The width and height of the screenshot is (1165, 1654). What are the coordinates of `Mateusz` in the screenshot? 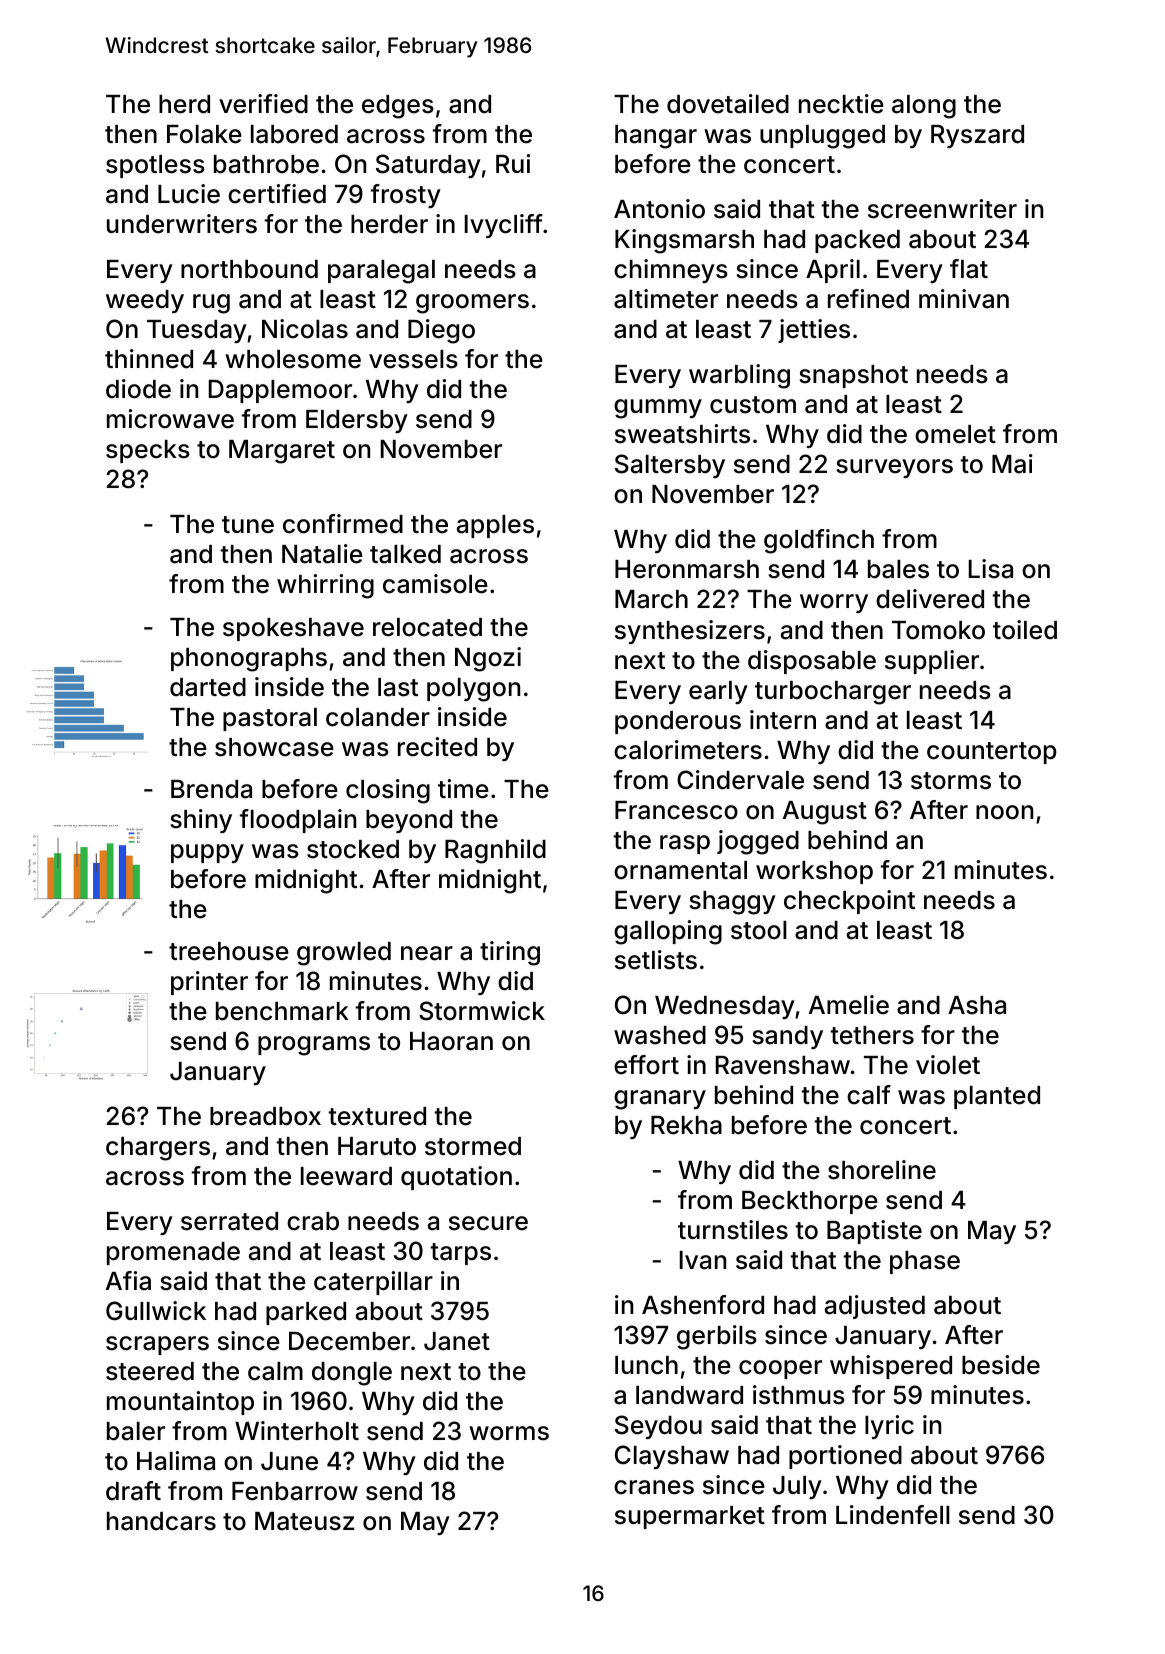 It's located at (304, 1521).
